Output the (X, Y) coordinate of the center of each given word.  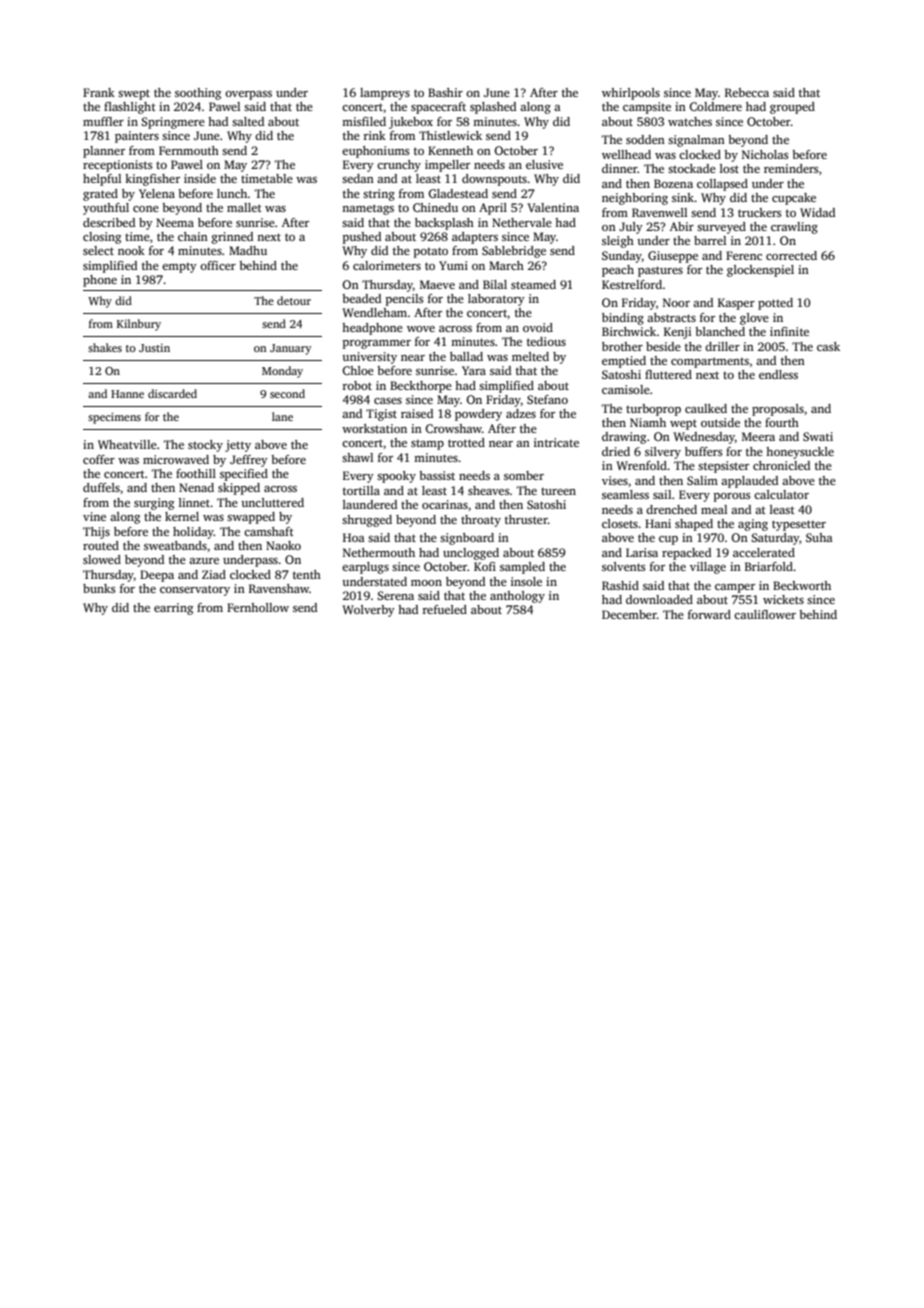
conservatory (195, 590)
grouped (792, 108)
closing (102, 238)
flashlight (130, 108)
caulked (706, 408)
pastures (660, 271)
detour (294, 300)
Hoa (354, 537)
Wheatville (127, 444)
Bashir (445, 92)
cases (388, 401)
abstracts (671, 317)
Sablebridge (514, 252)
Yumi (453, 265)
